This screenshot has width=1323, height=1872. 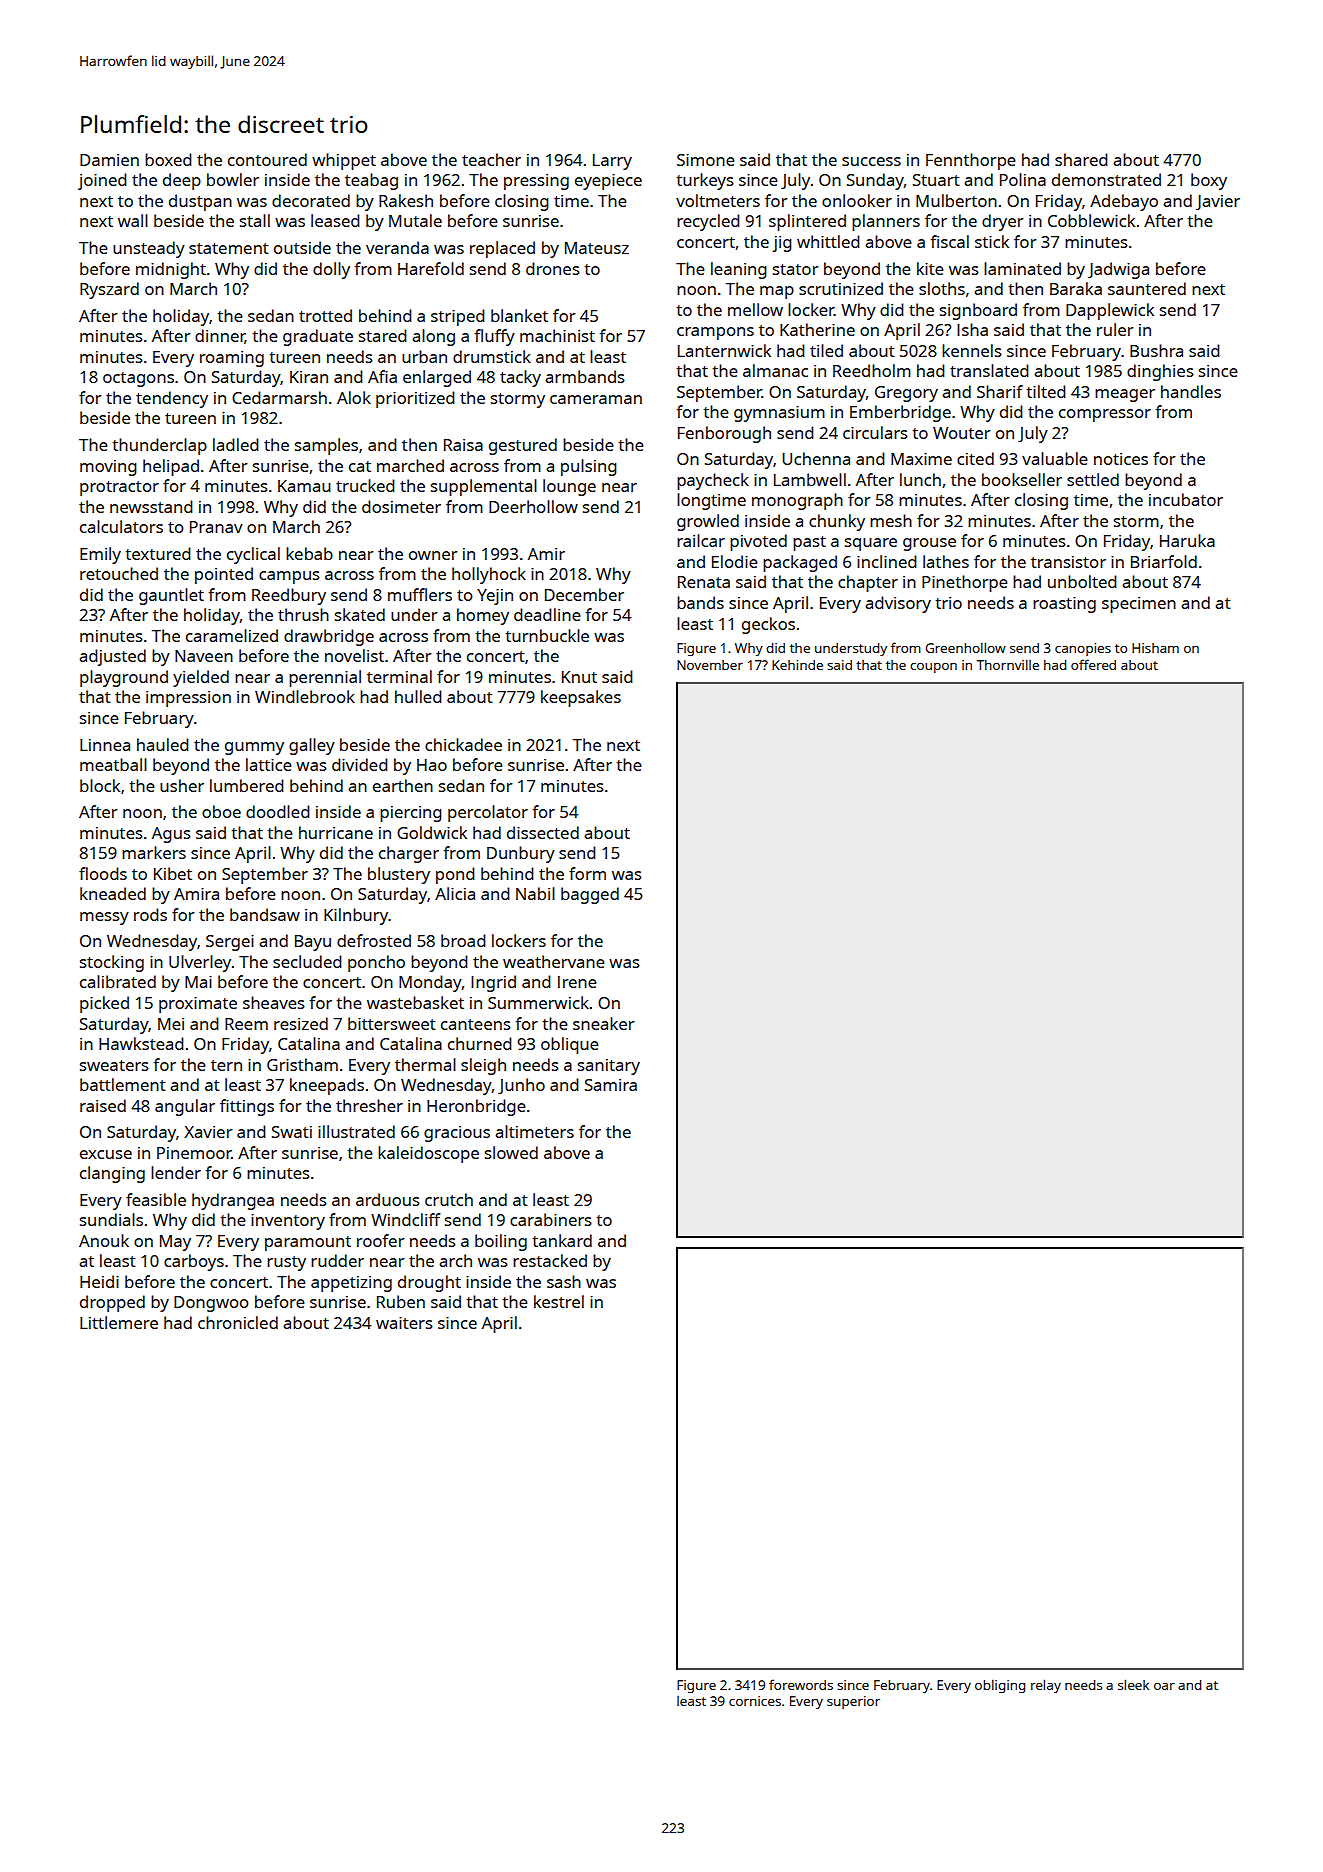 I want to click on waiters, so click(x=404, y=1323).
